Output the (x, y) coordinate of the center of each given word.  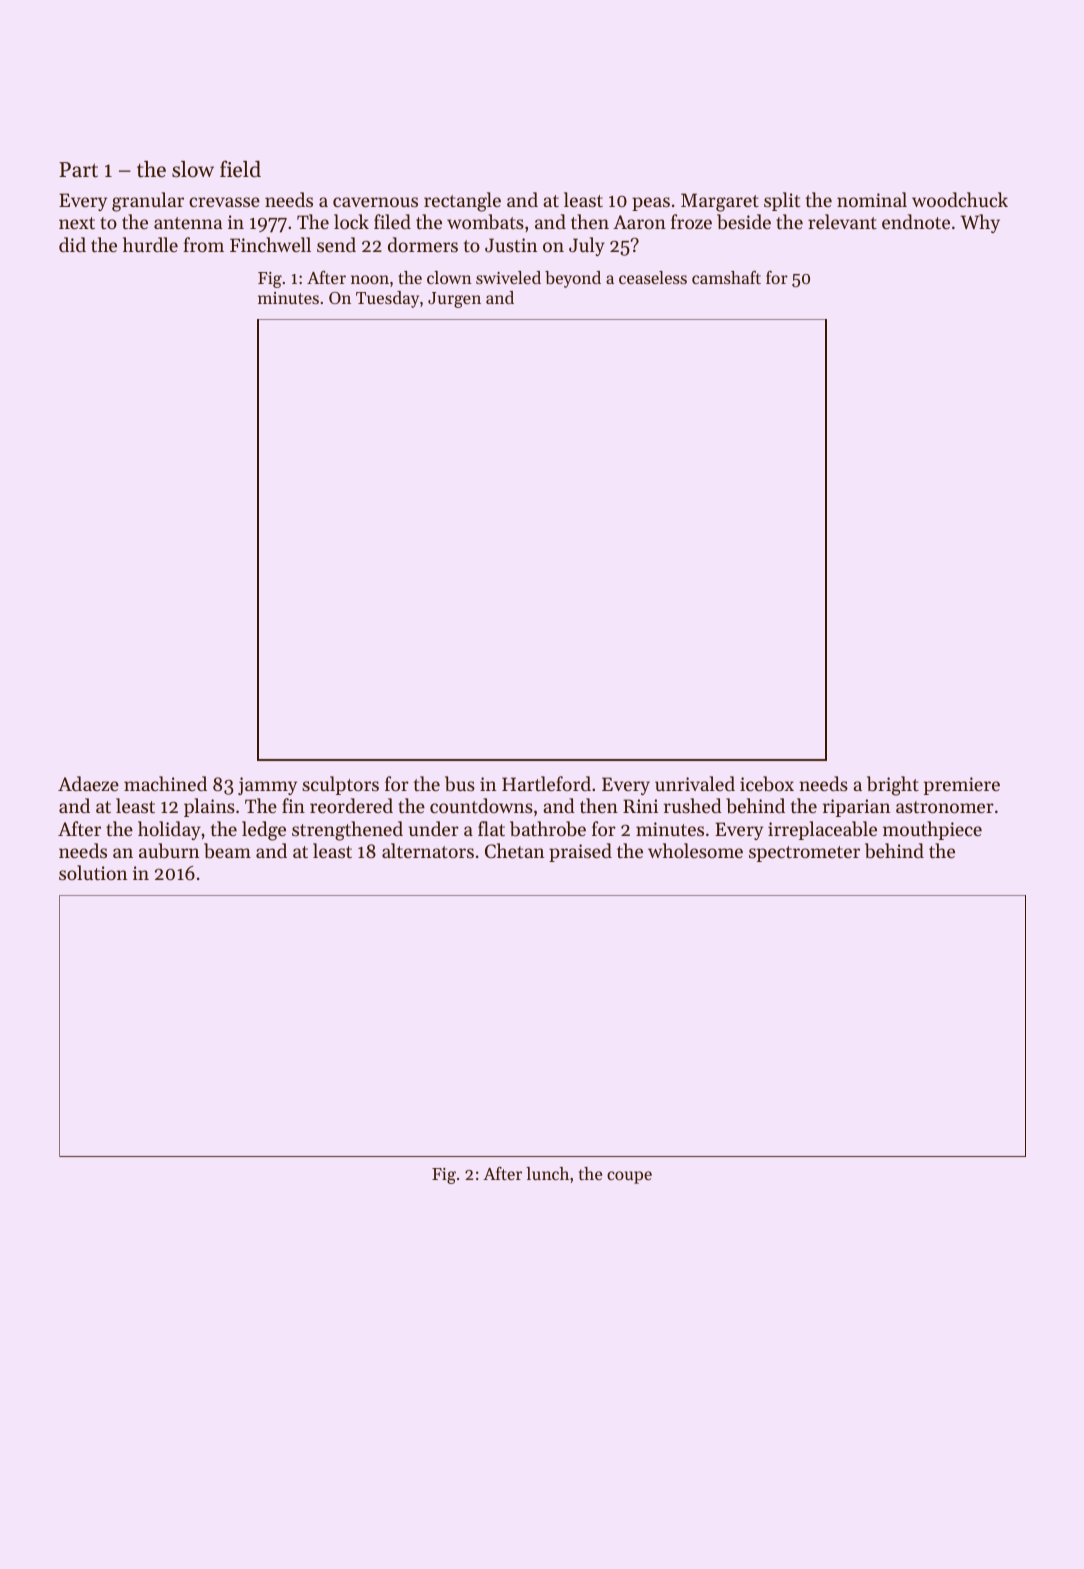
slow (193, 169)
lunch (547, 1173)
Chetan (514, 850)
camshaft (726, 277)
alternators (428, 850)
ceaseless (653, 277)
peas (651, 204)
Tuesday (387, 299)
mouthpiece (932, 830)
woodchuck (960, 199)
